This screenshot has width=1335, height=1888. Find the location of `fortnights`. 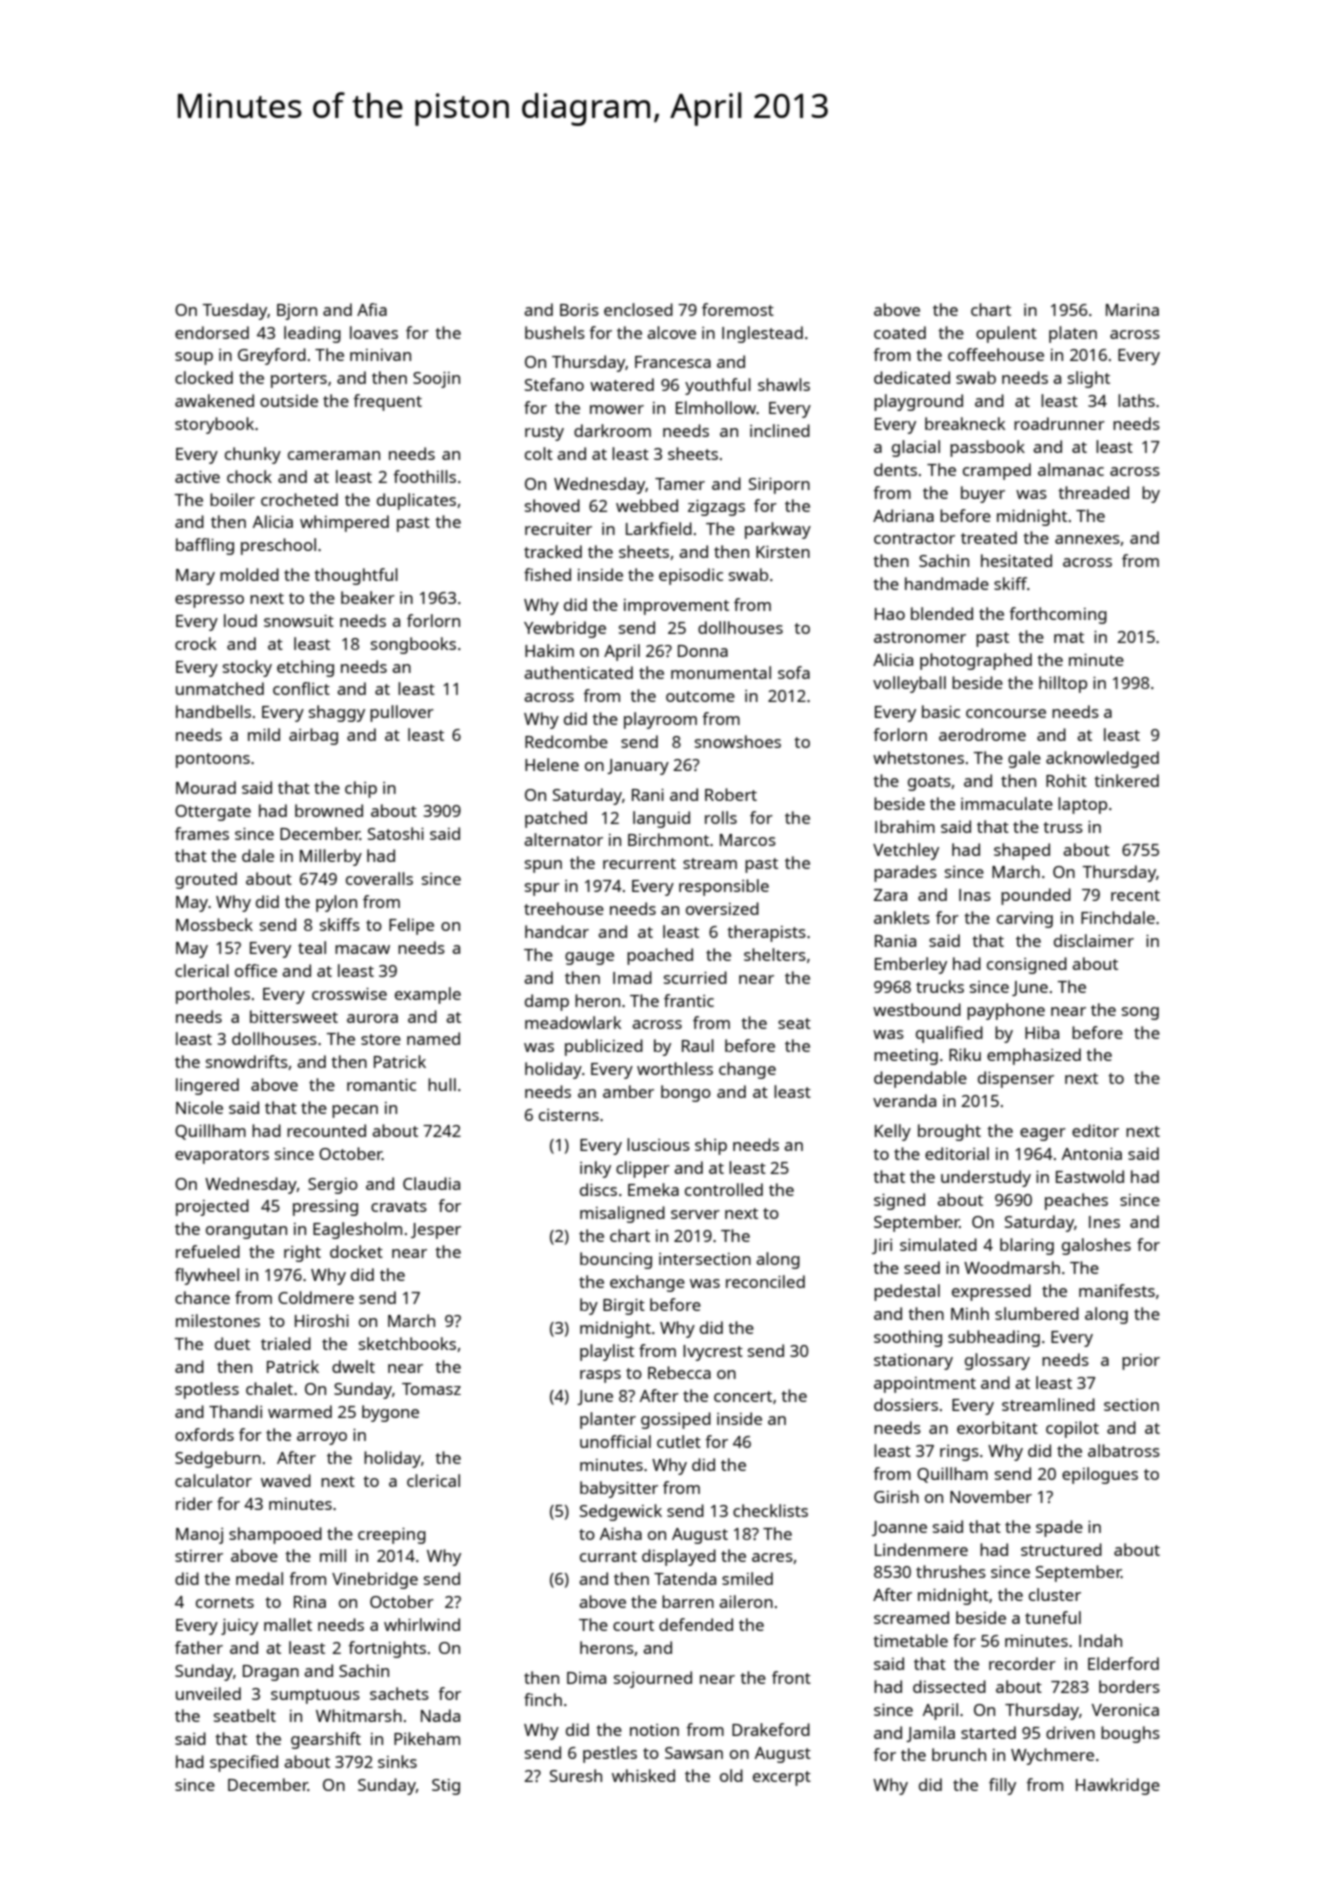

fortnights is located at coordinates (387, 1649).
